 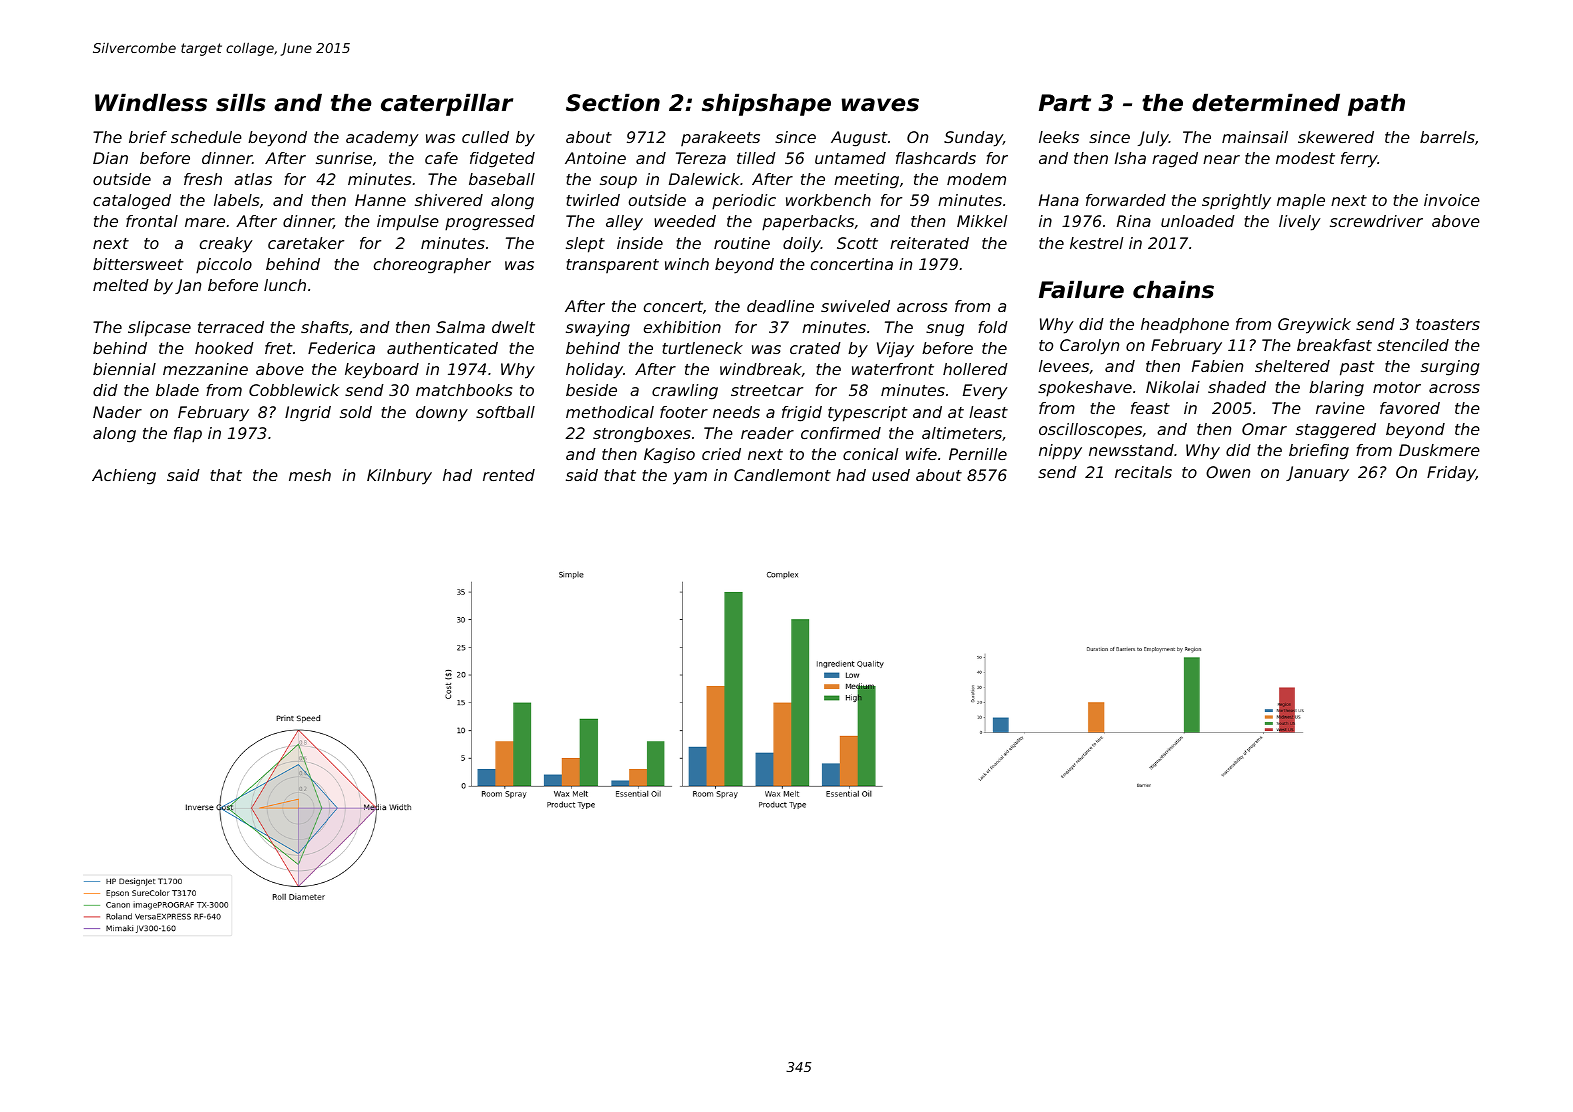 What do you see at coordinates (721, 454) in the screenshot?
I see `cried` at bounding box center [721, 454].
